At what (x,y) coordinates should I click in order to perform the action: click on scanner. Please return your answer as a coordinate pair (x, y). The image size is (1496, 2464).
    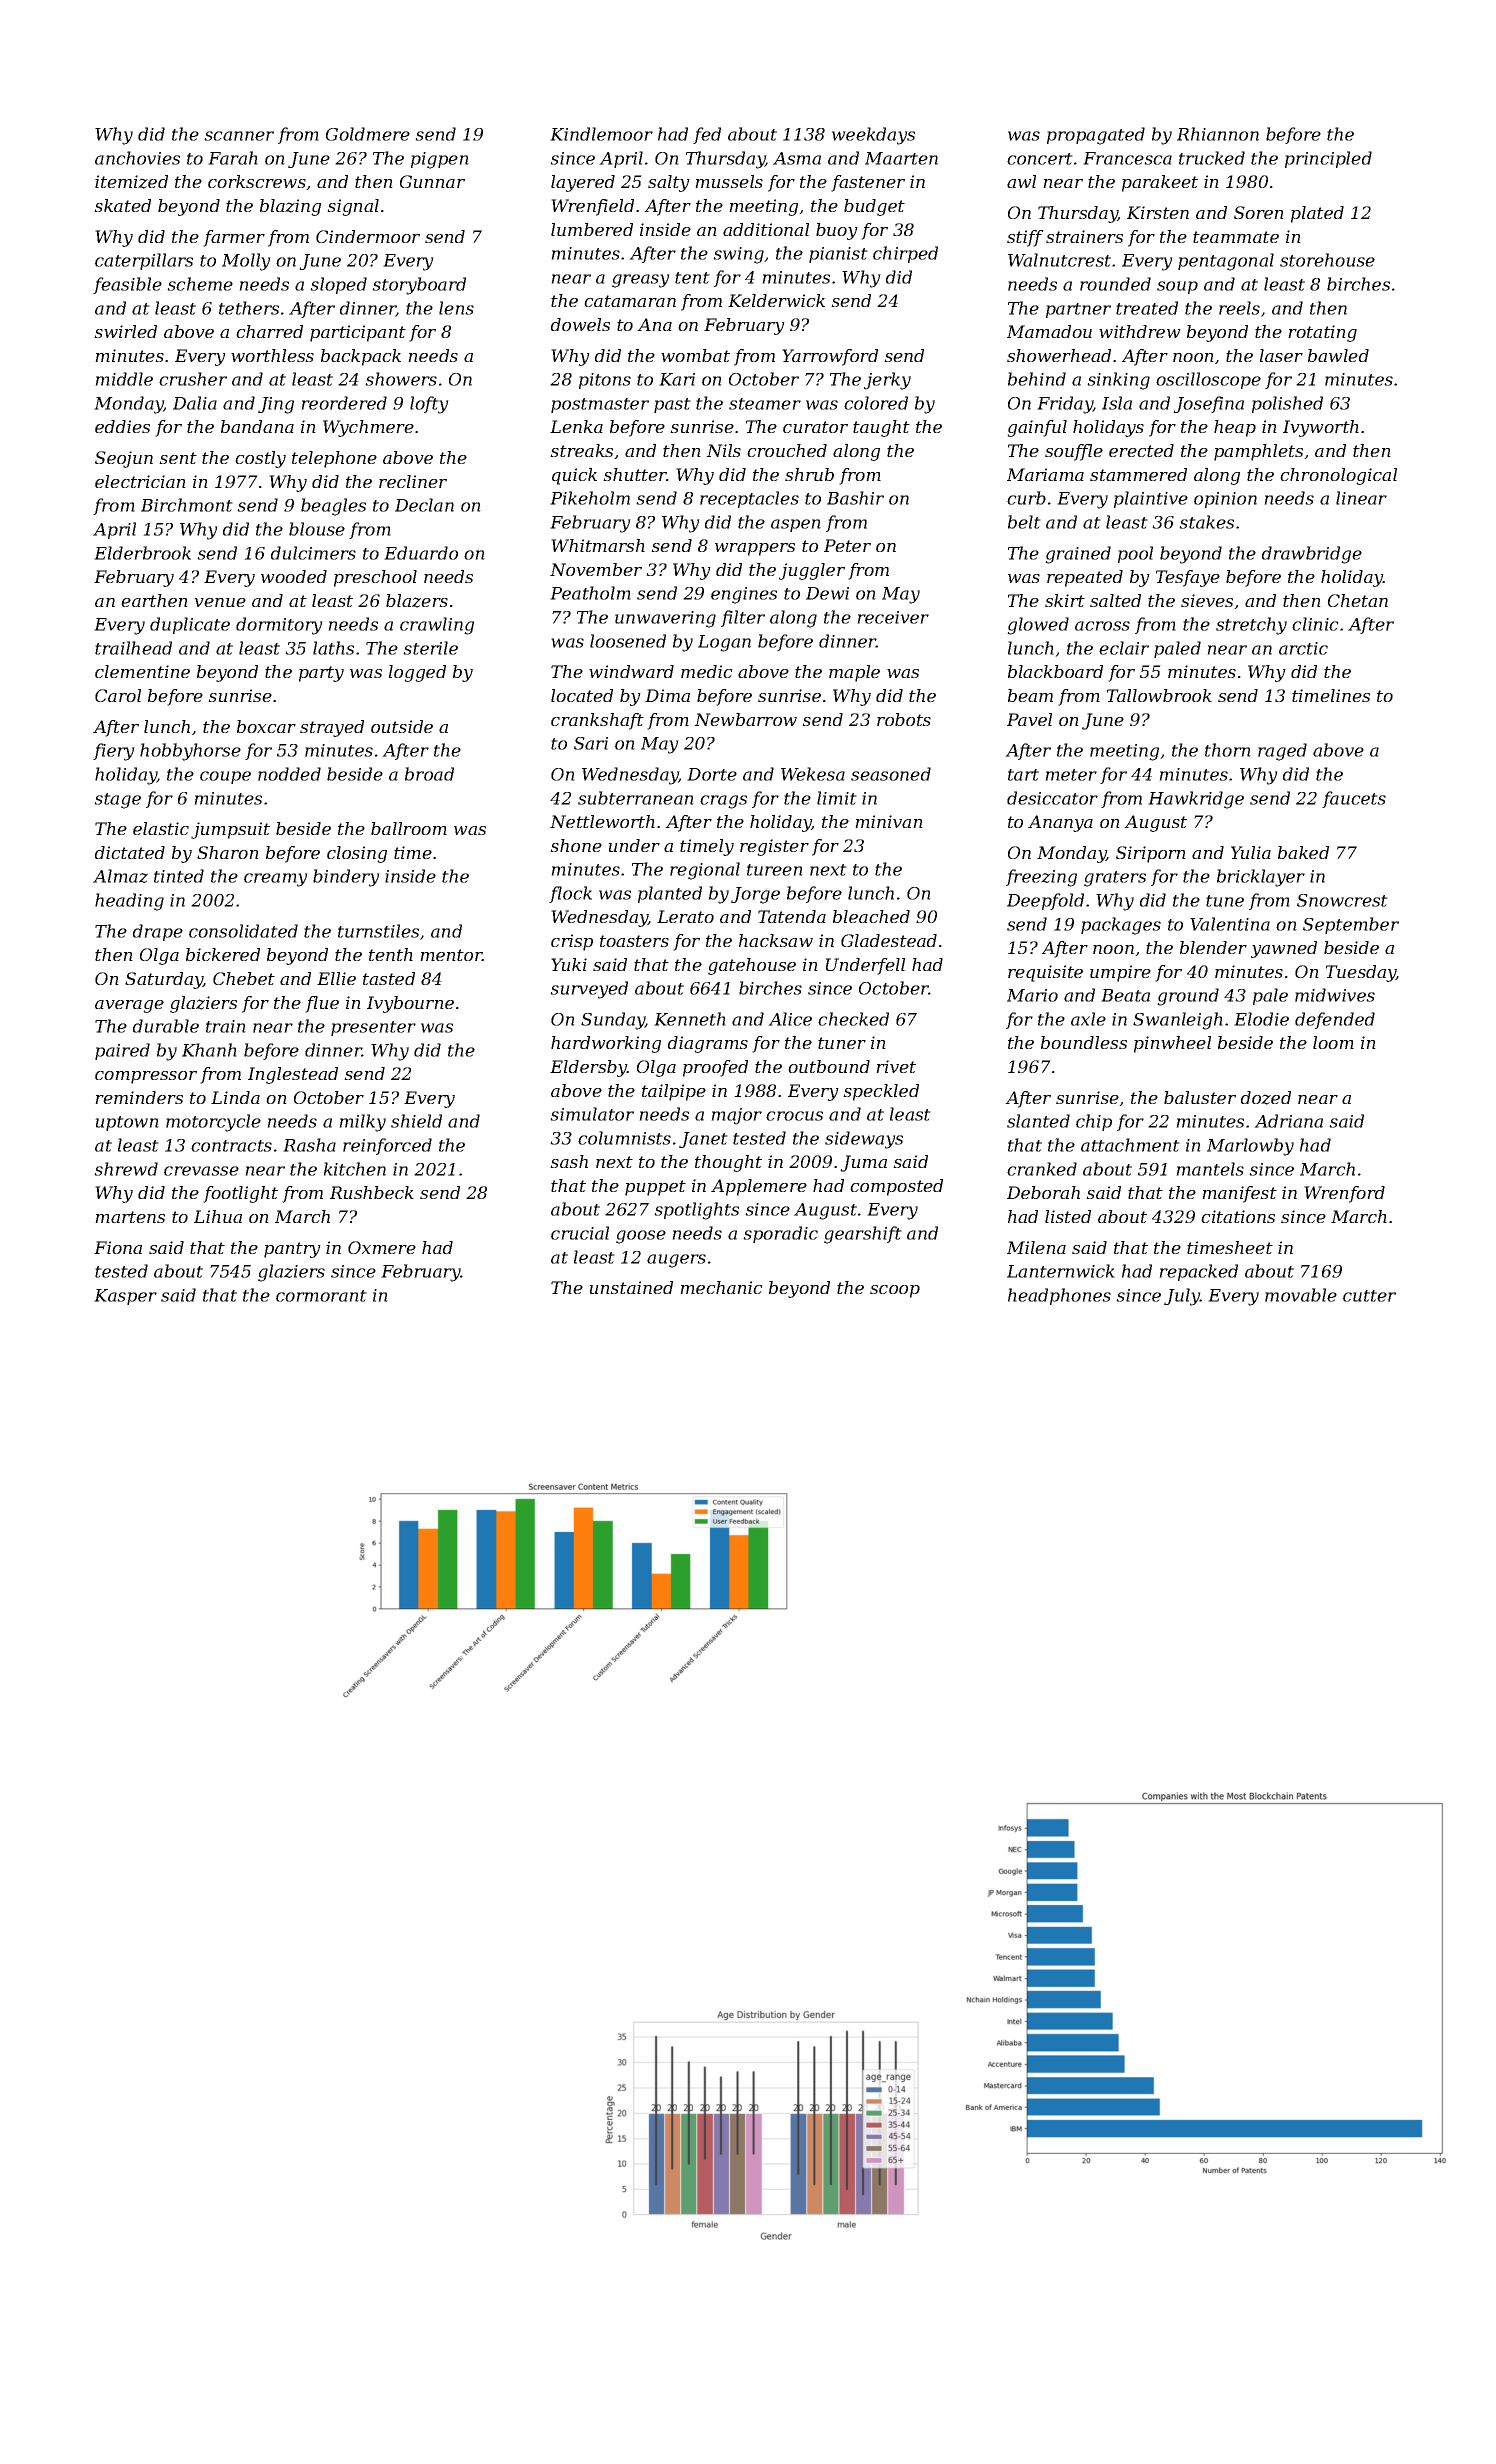
    Looking at the image, I should click on (239, 136).
